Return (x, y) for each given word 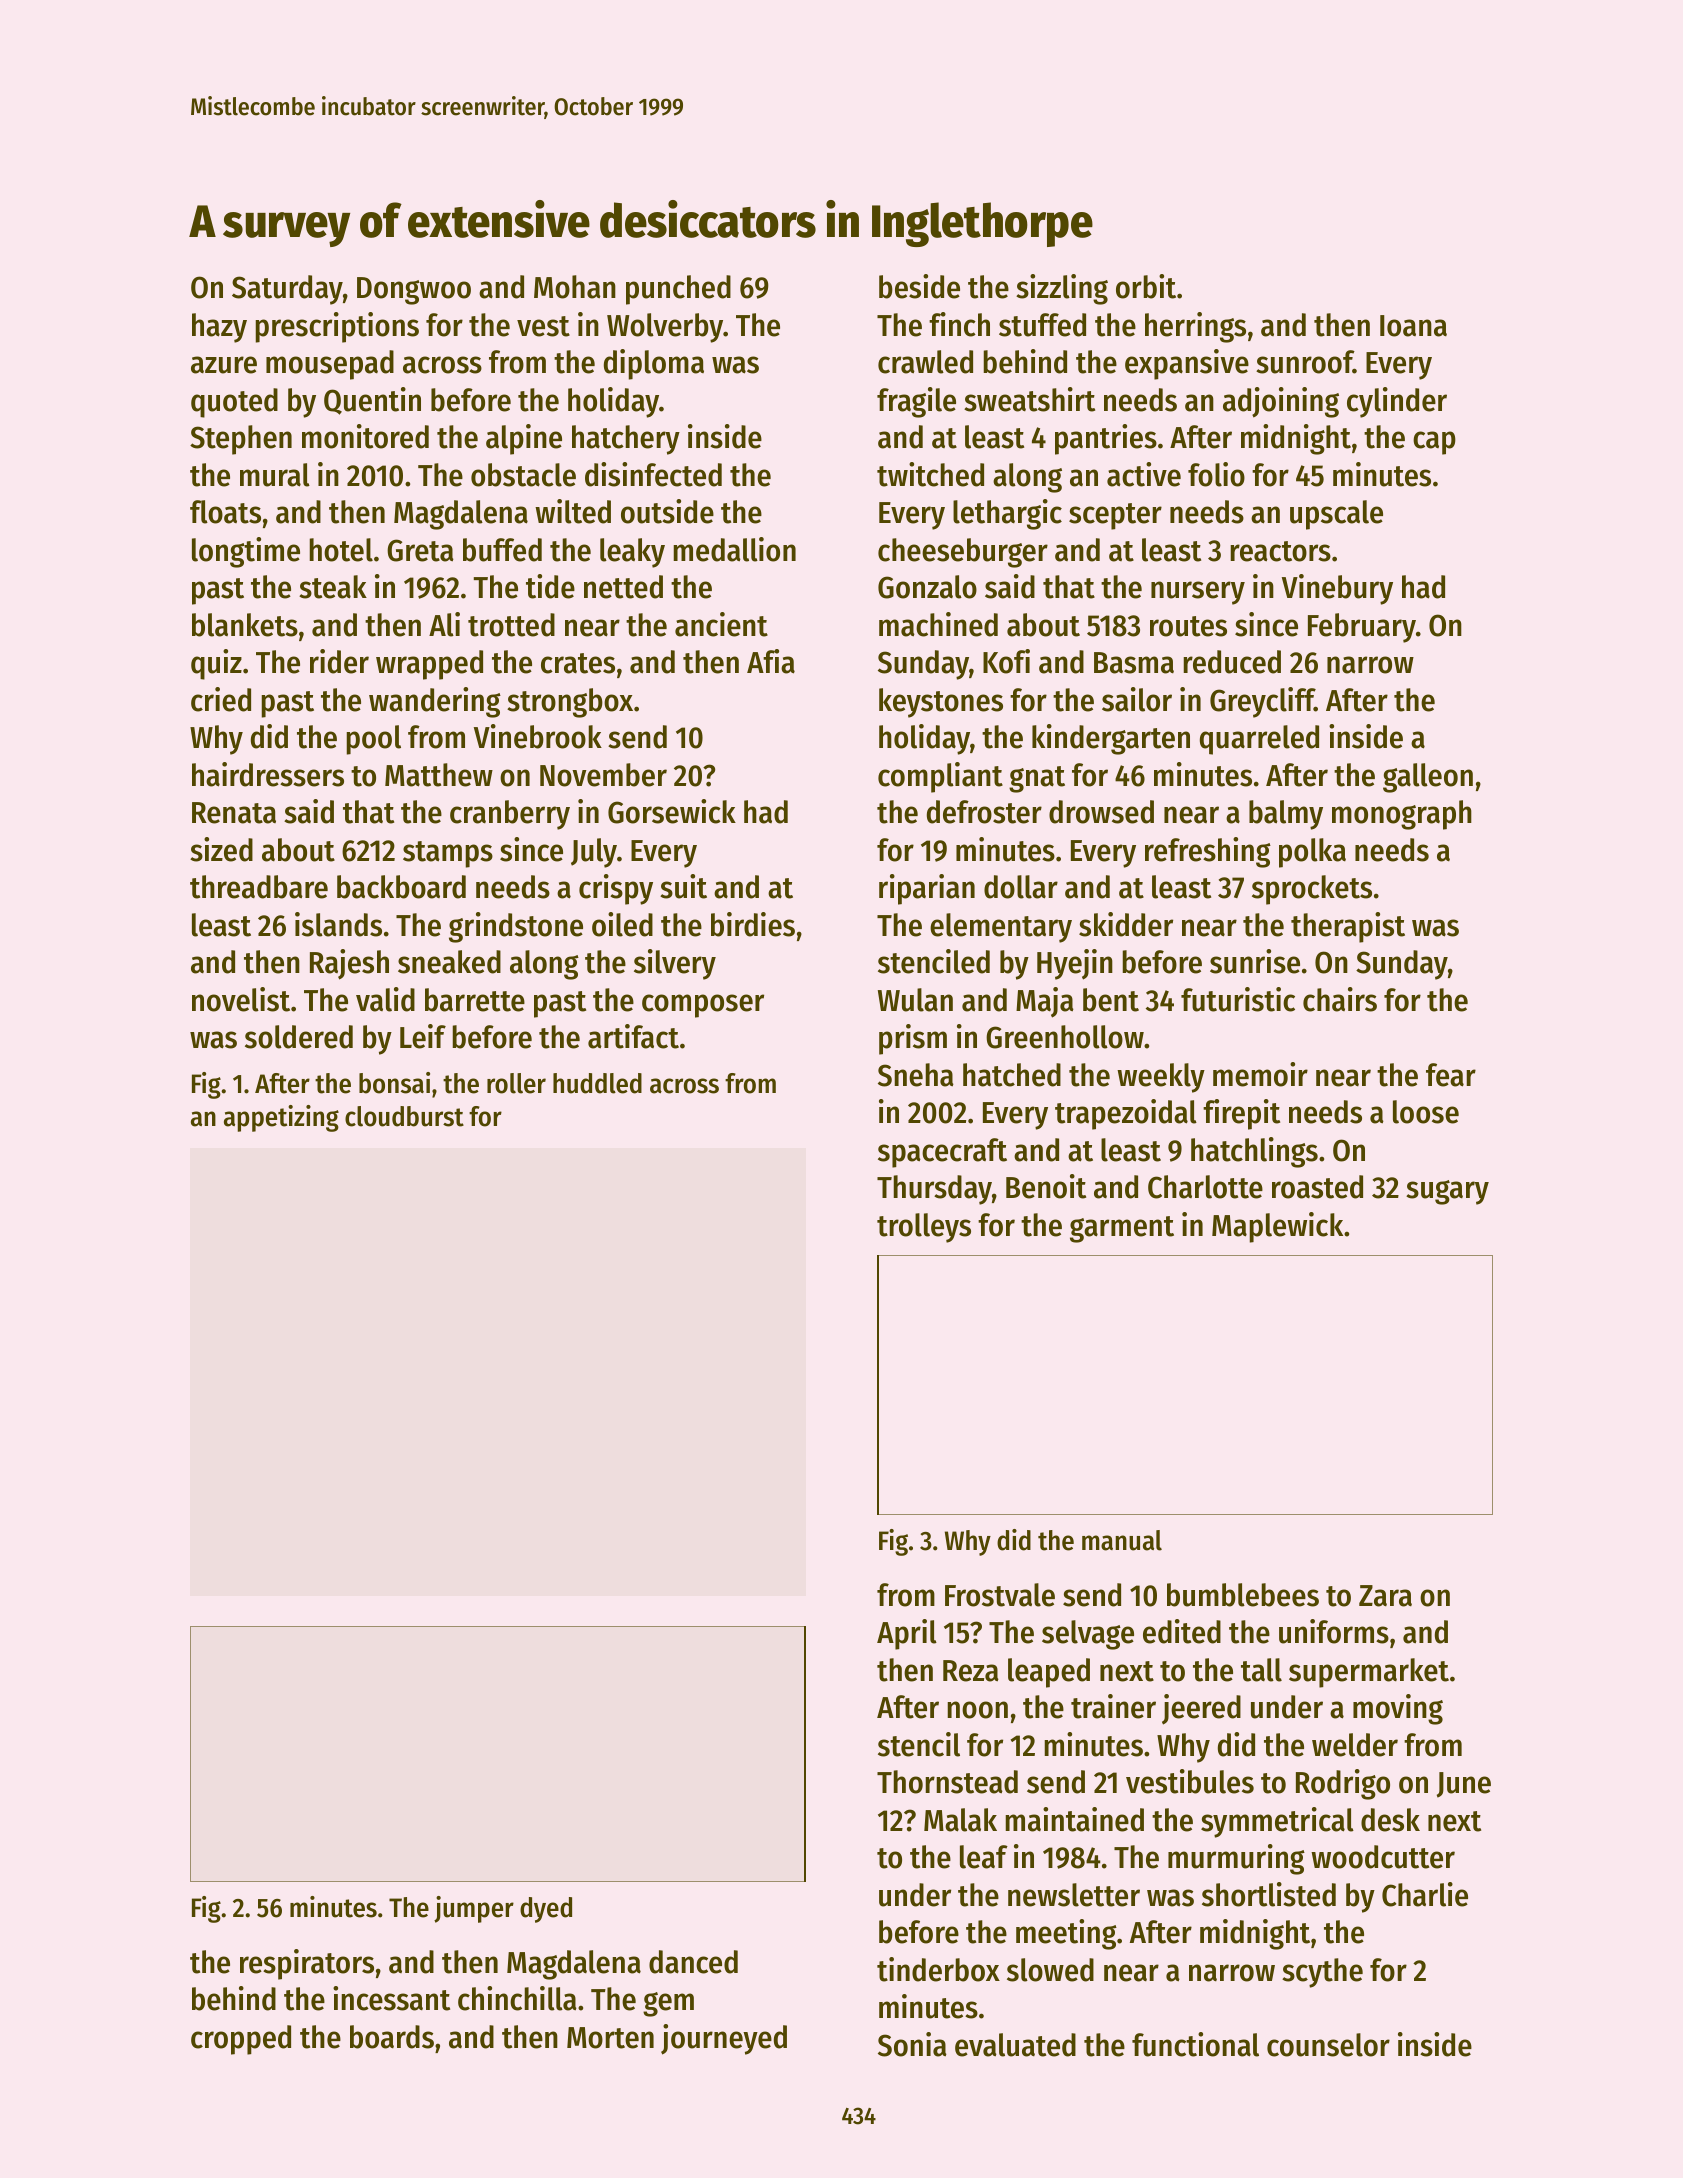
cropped (241, 2040)
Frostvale (1000, 1595)
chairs (1340, 999)
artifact (633, 1036)
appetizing (281, 1118)
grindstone (516, 927)
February (1362, 628)
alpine (524, 439)
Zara (1385, 1596)
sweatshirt (1029, 399)
